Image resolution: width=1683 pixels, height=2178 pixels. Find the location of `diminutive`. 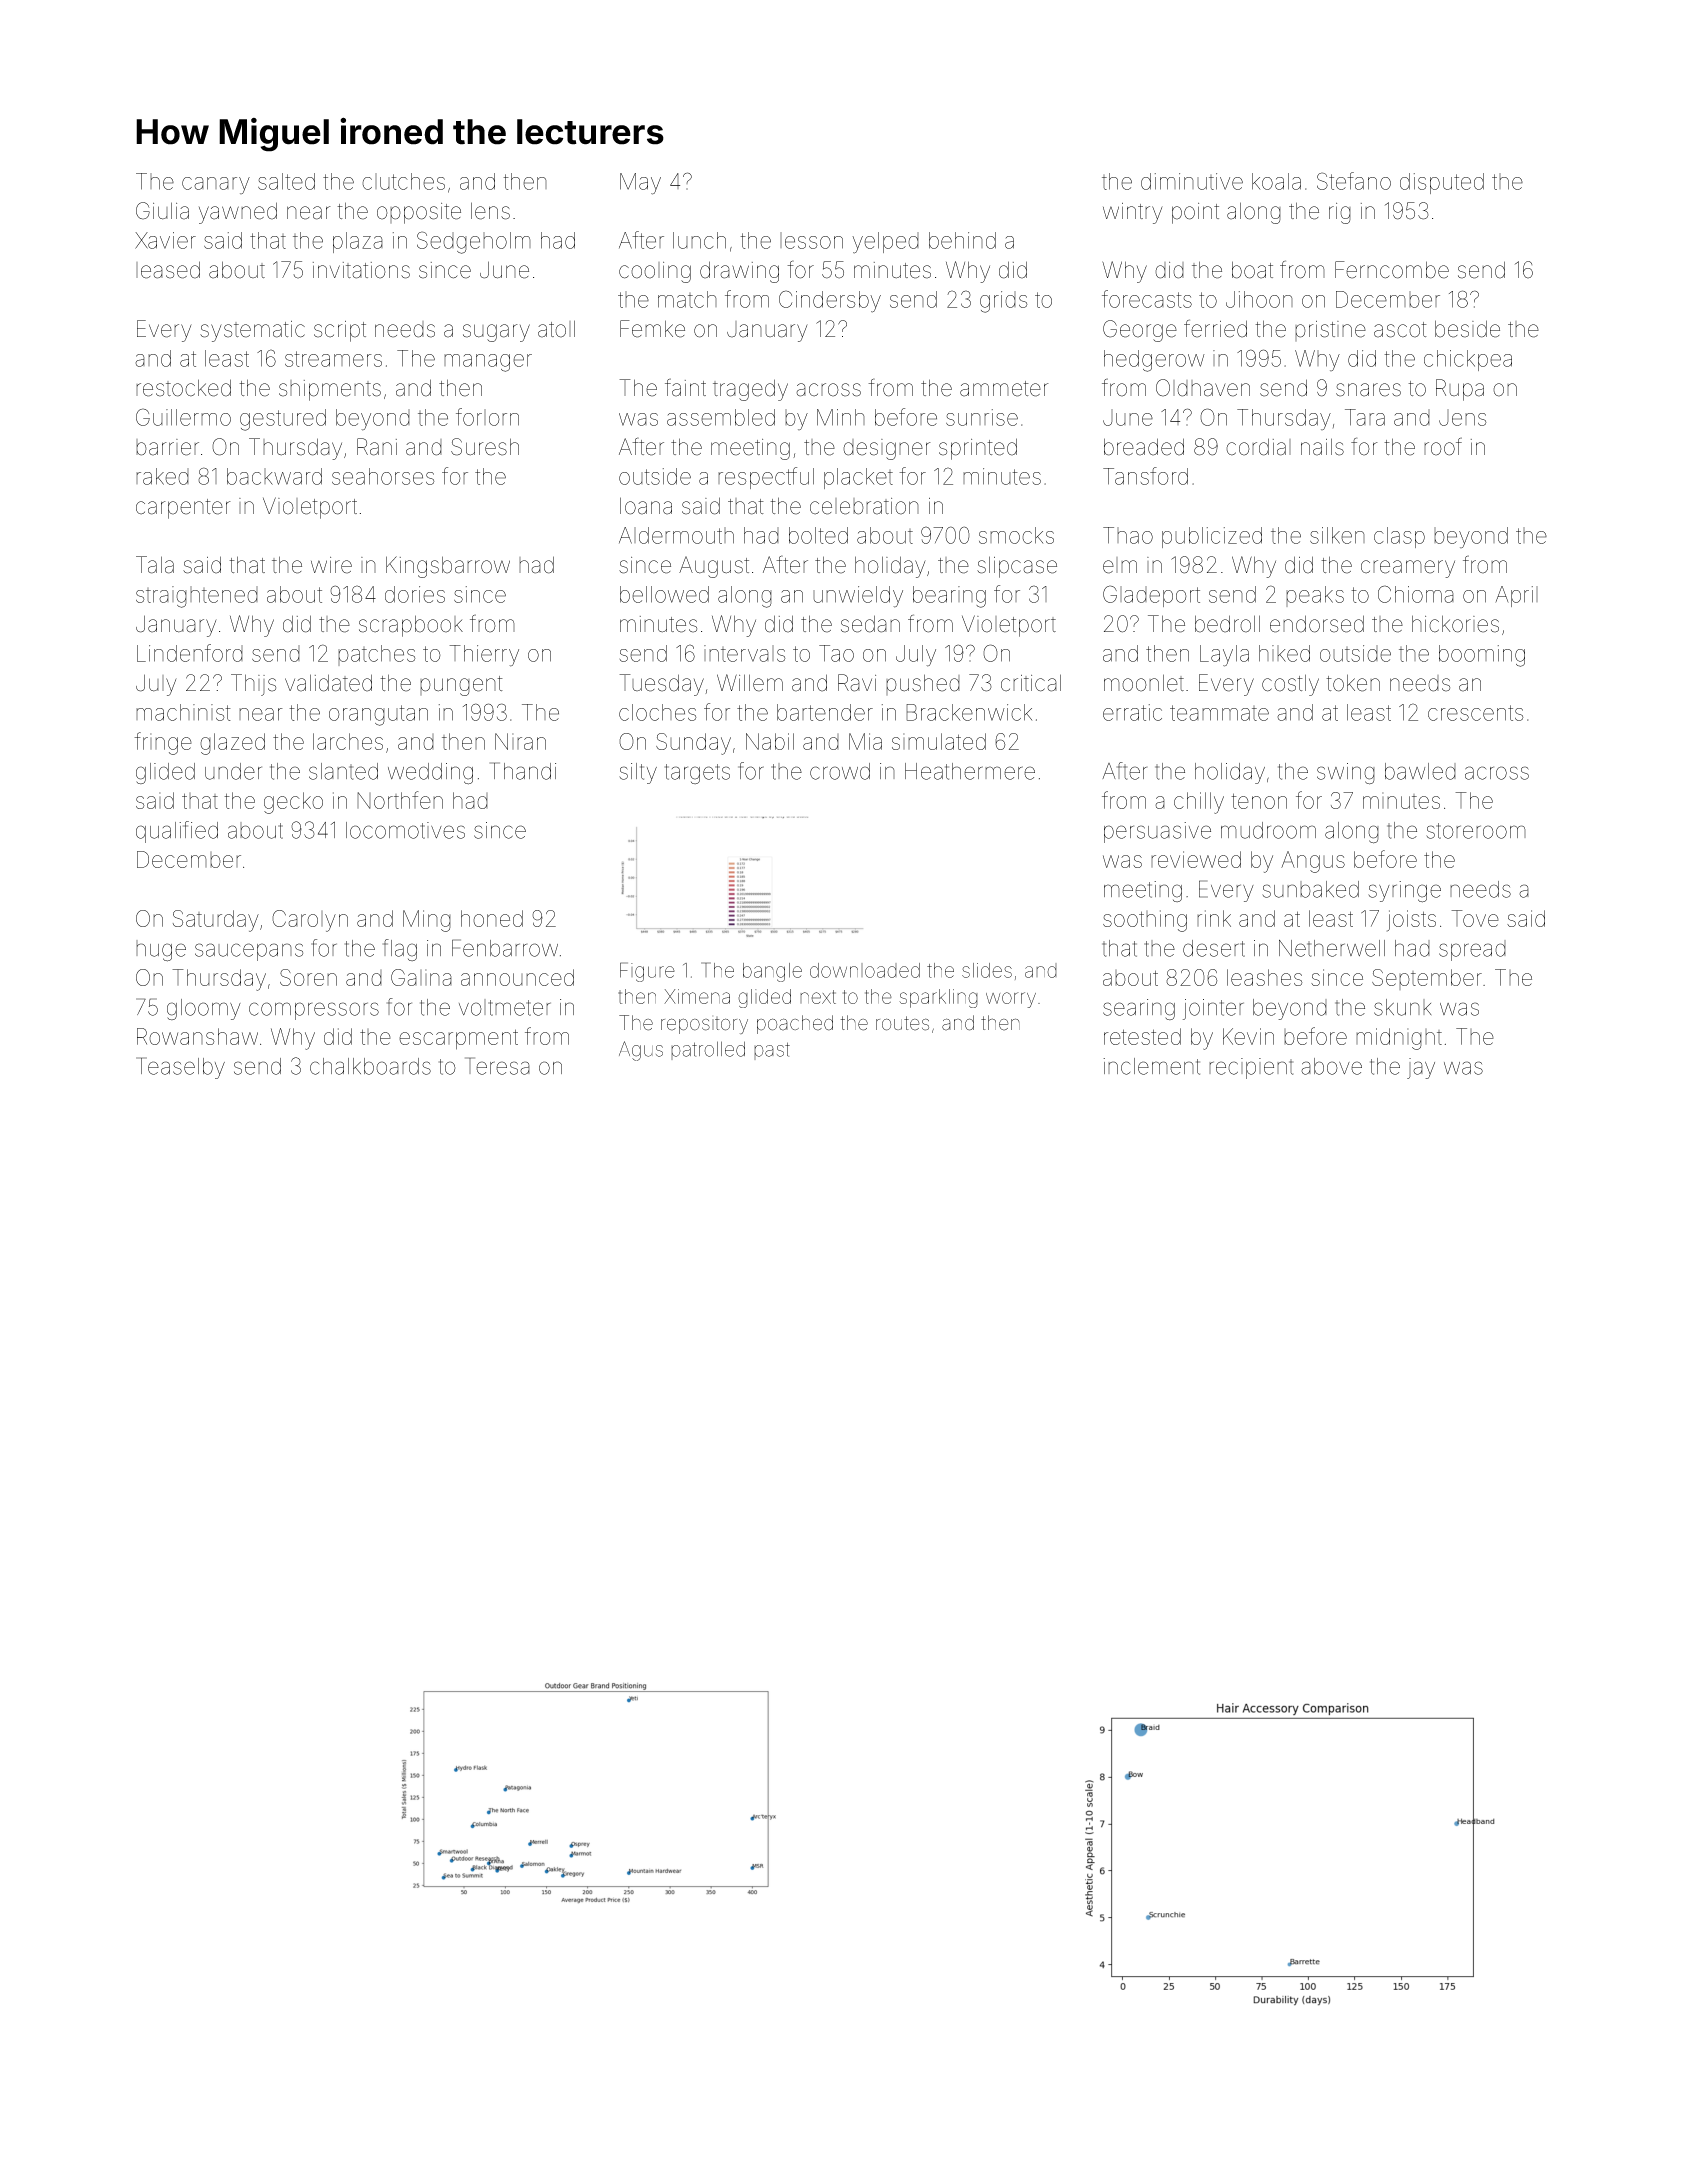

diminutive is located at coordinates (1192, 181).
